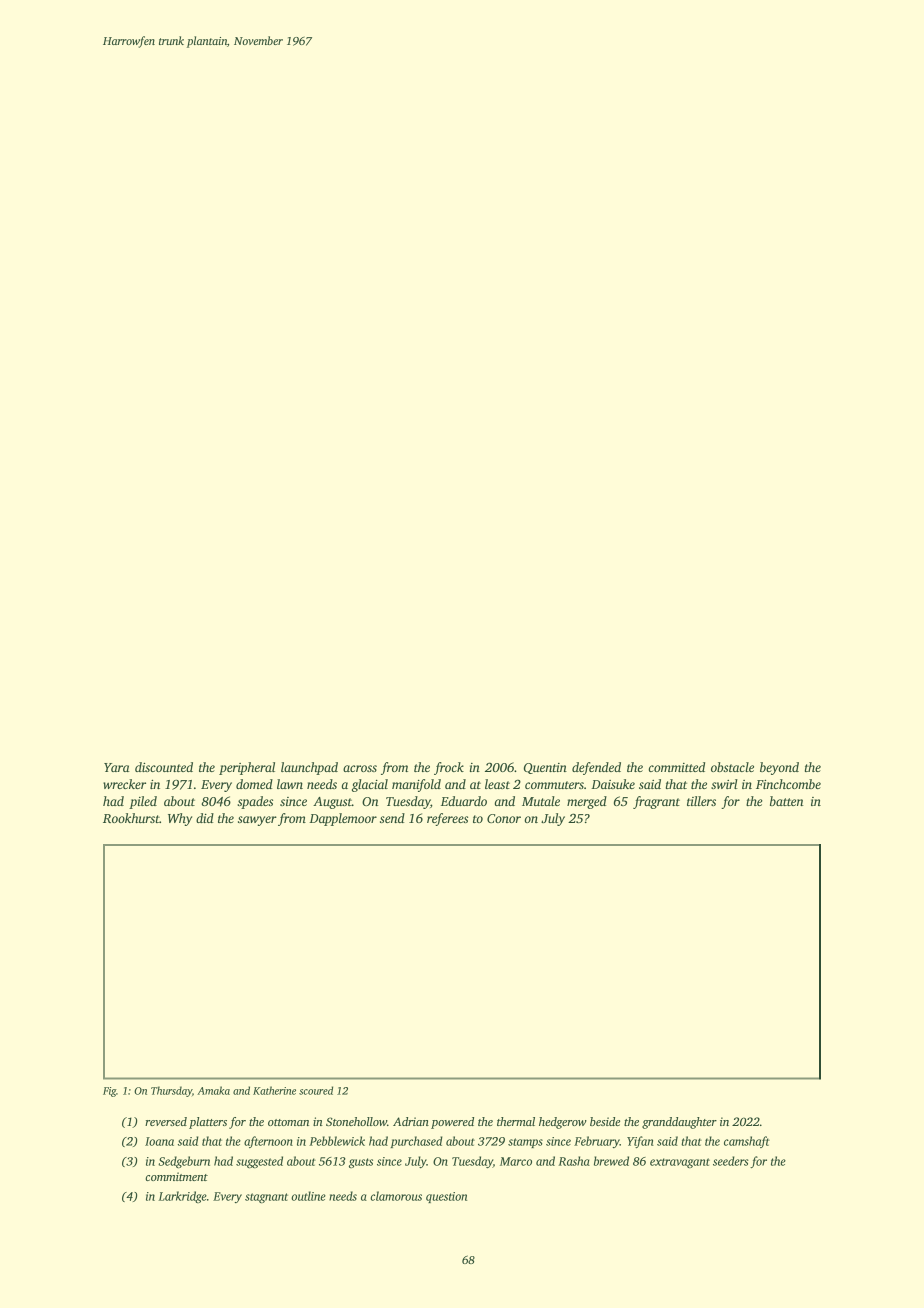 Image resolution: width=924 pixels, height=1308 pixels. What do you see at coordinates (779, 768) in the screenshot?
I see `beyond` at bounding box center [779, 768].
